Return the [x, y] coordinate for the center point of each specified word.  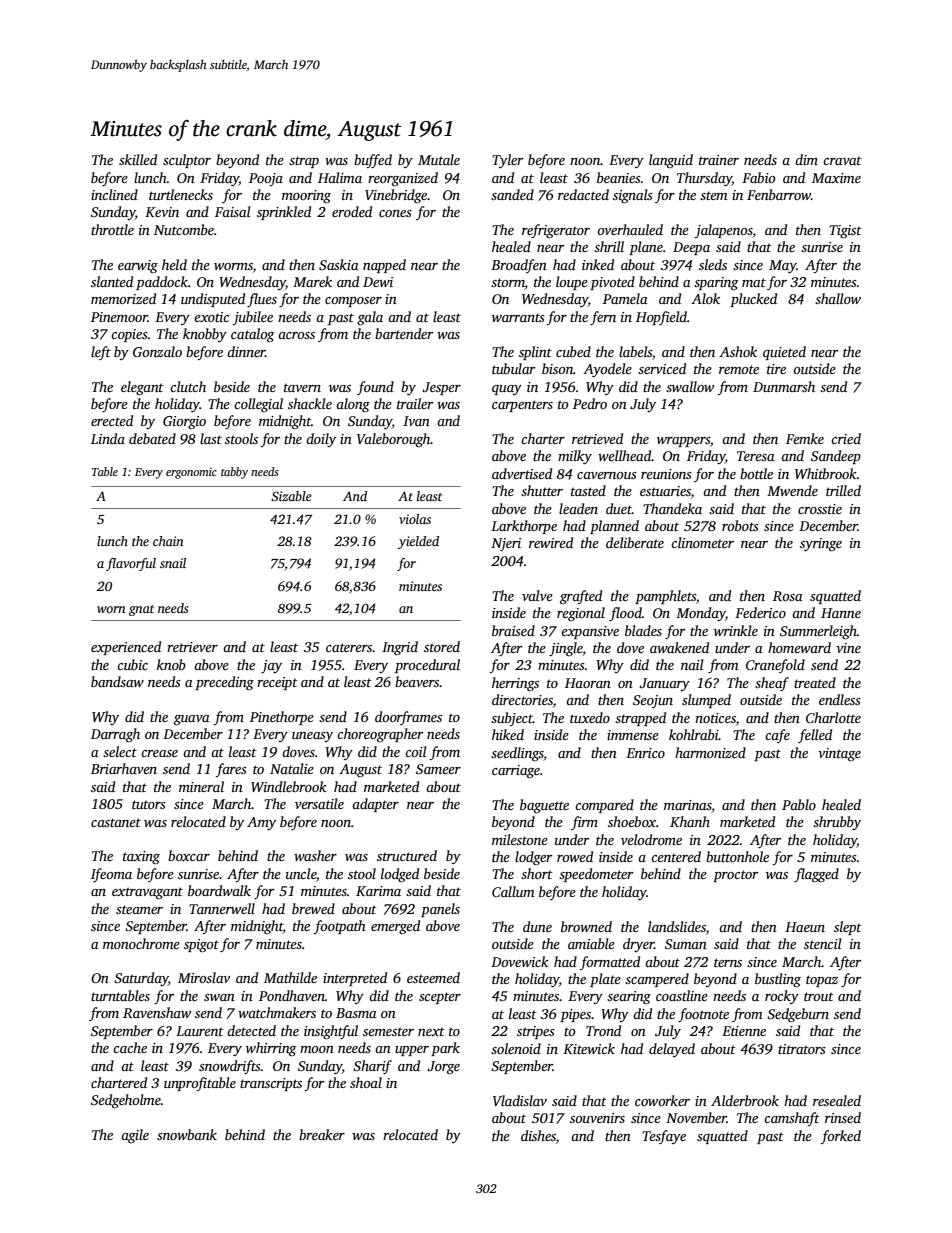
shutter [542, 490]
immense [633, 735]
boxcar [189, 855]
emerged [395, 927]
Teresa [756, 456]
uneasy [312, 737]
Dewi [378, 282]
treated [815, 682]
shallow [838, 298]
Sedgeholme [126, 1101]
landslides [677, 926]
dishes [538, 1135]
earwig [138, 266]
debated [152, 438]
